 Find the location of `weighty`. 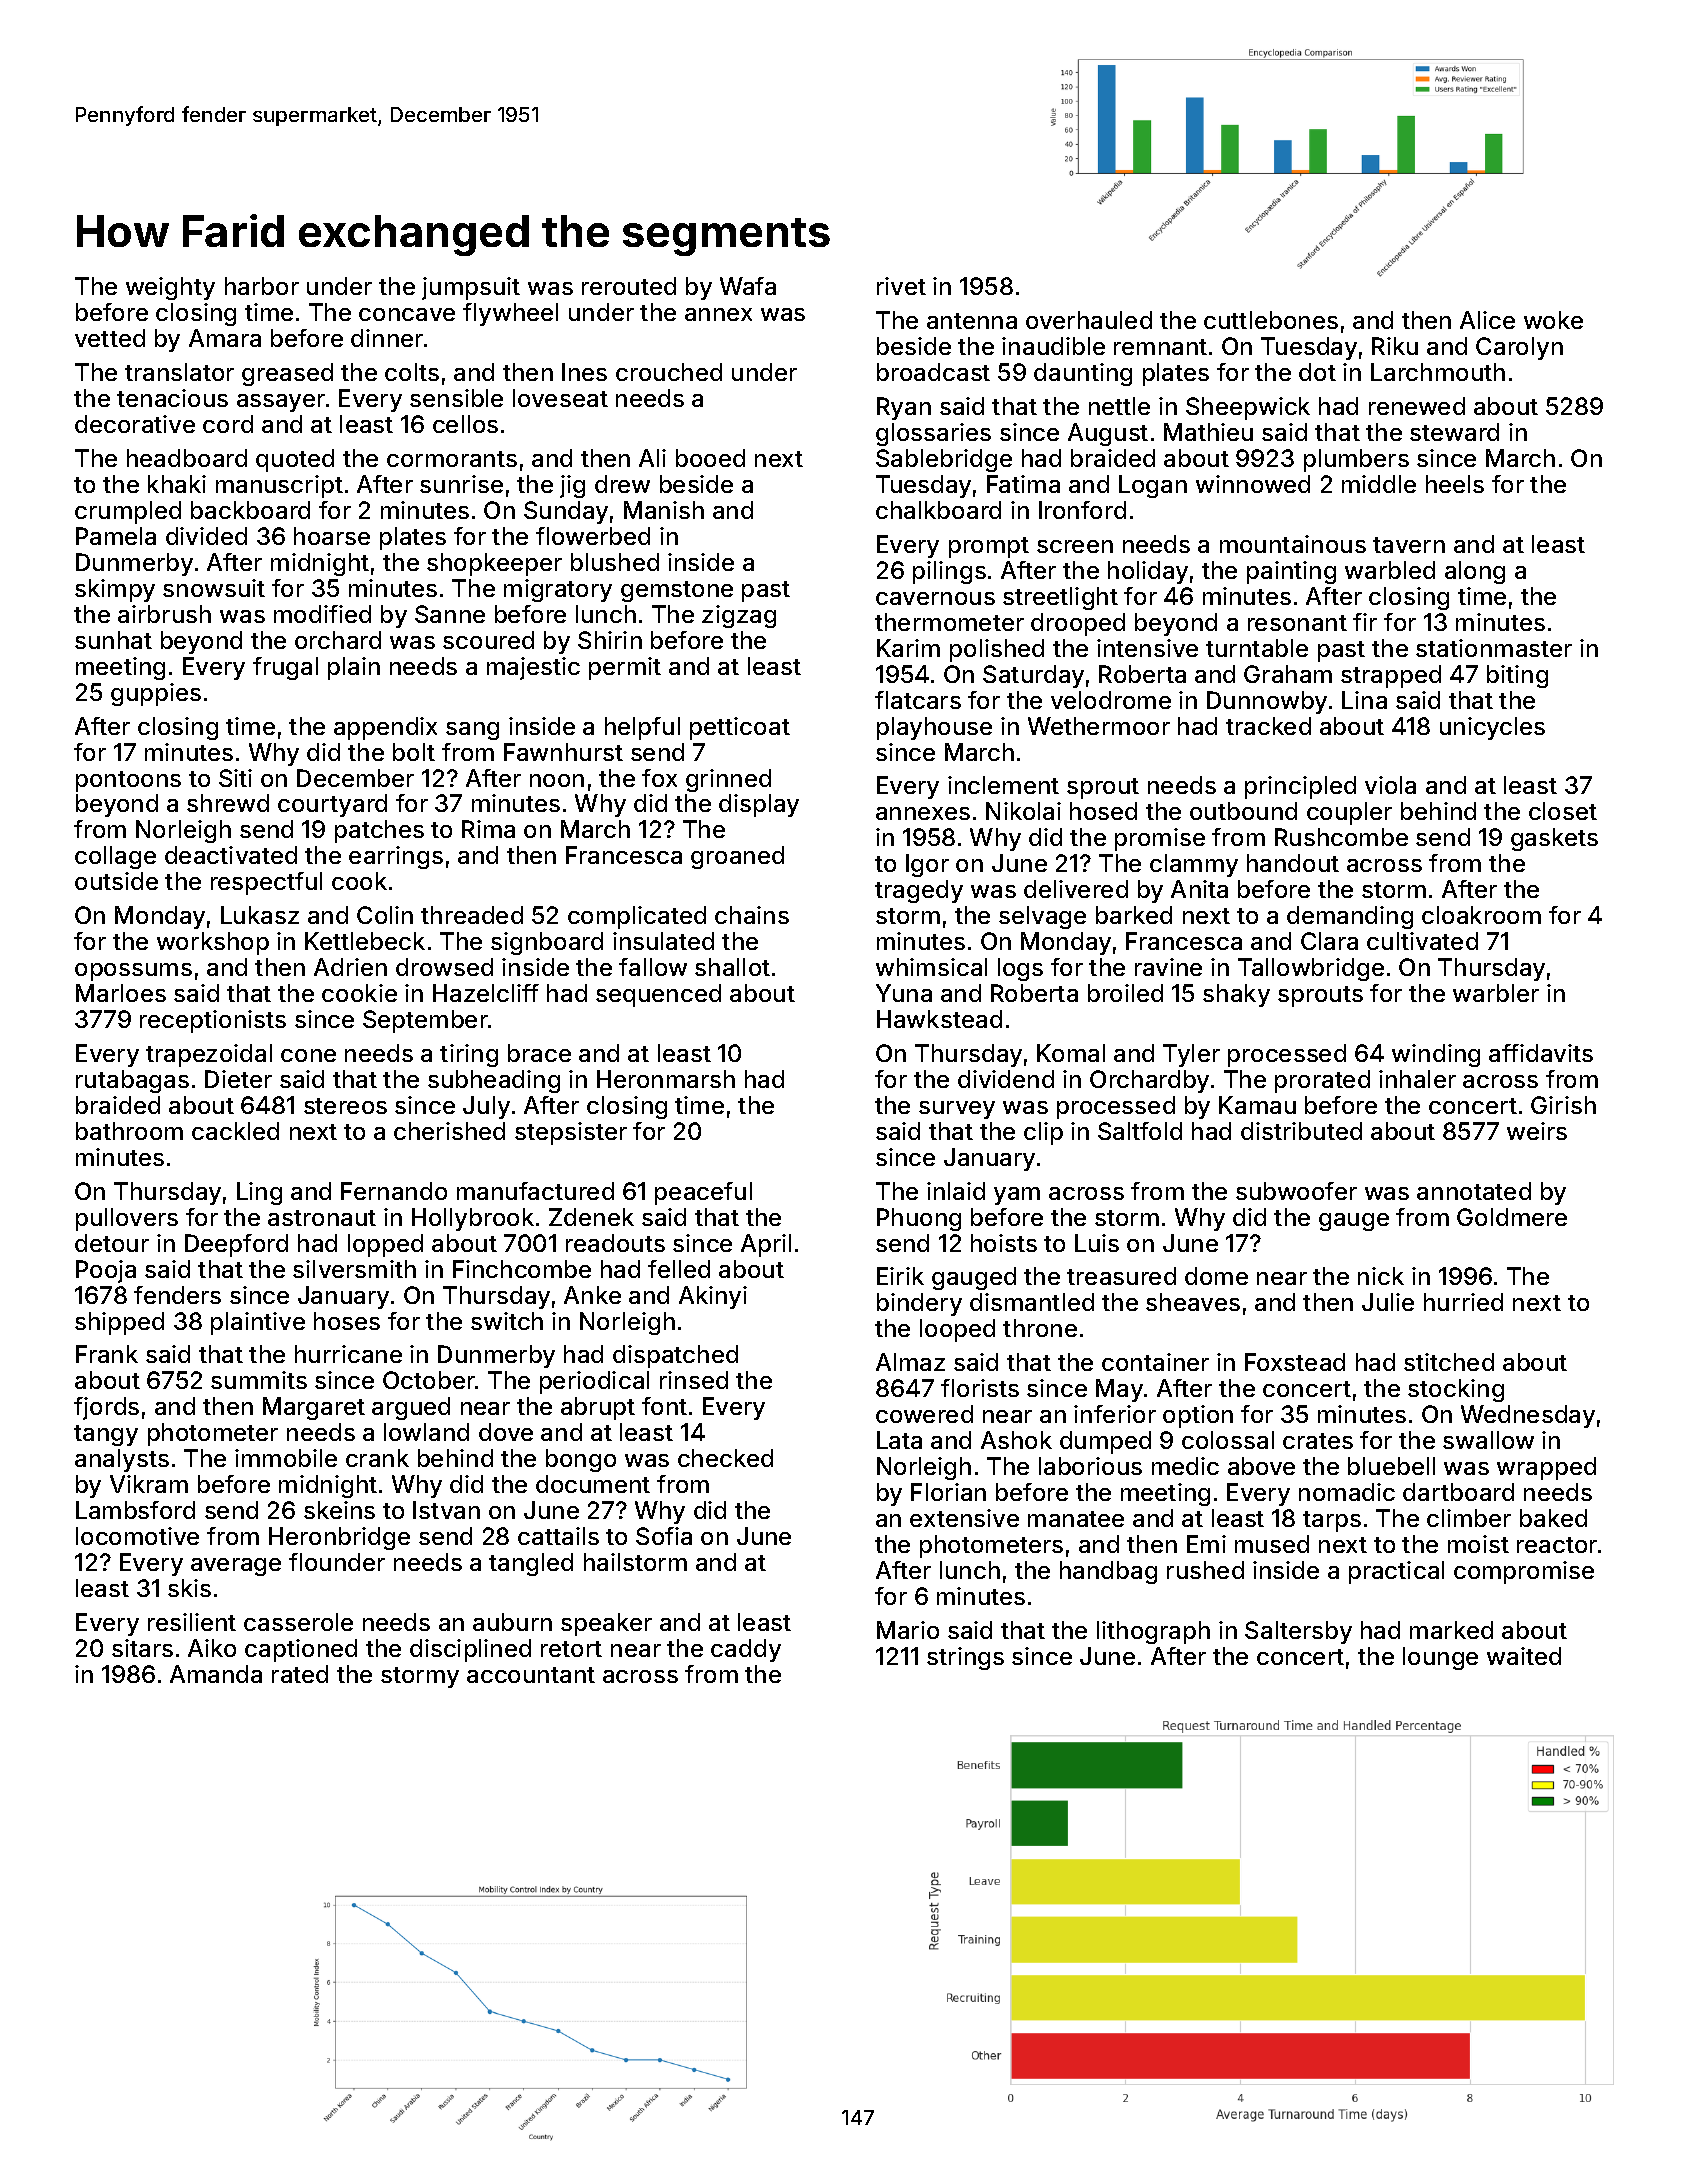

weighty is located at coordinates (170, 288).
